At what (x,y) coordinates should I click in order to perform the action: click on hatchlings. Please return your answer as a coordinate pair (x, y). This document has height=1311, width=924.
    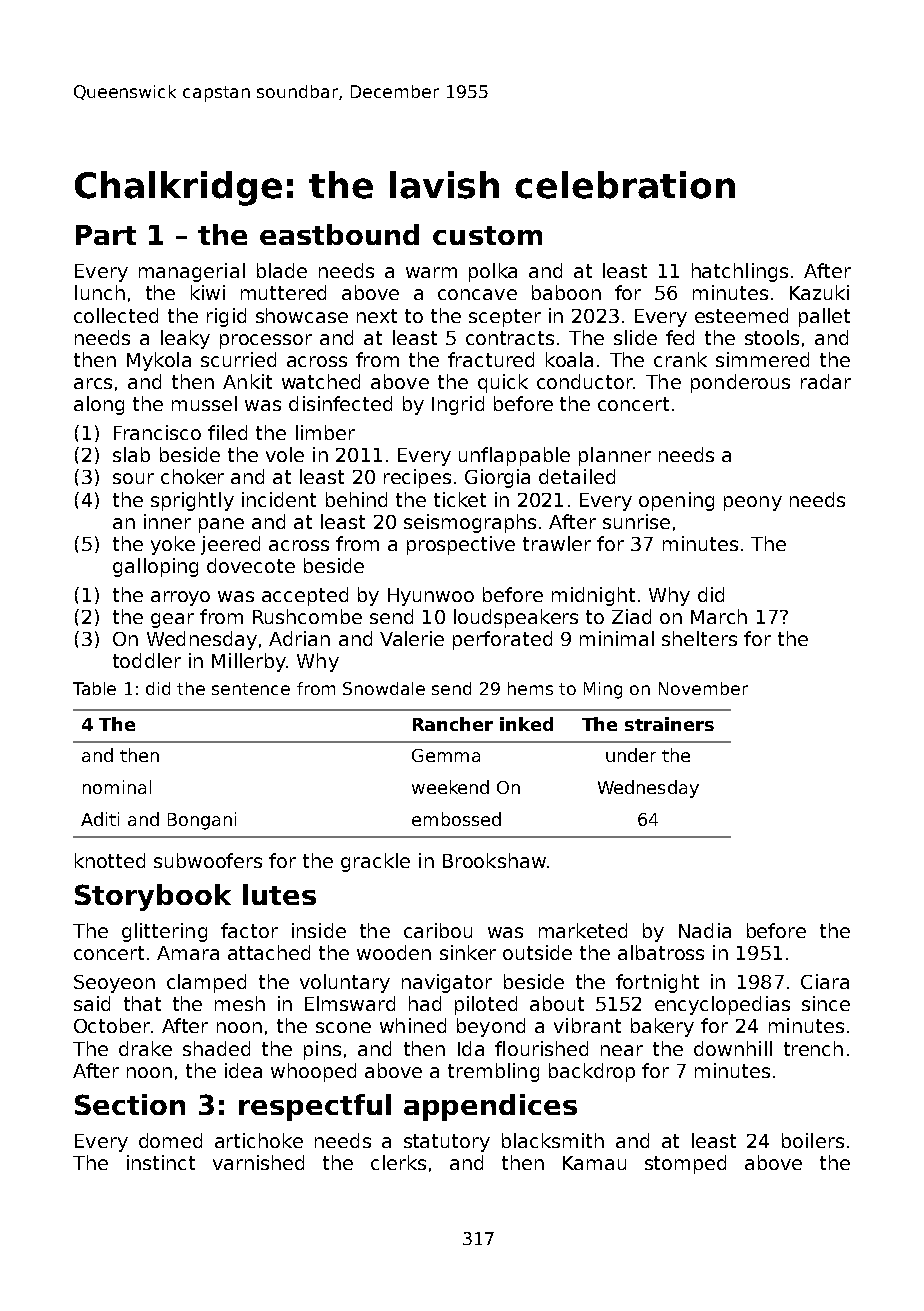
    Looking at the image, I should click on (740, 272).
